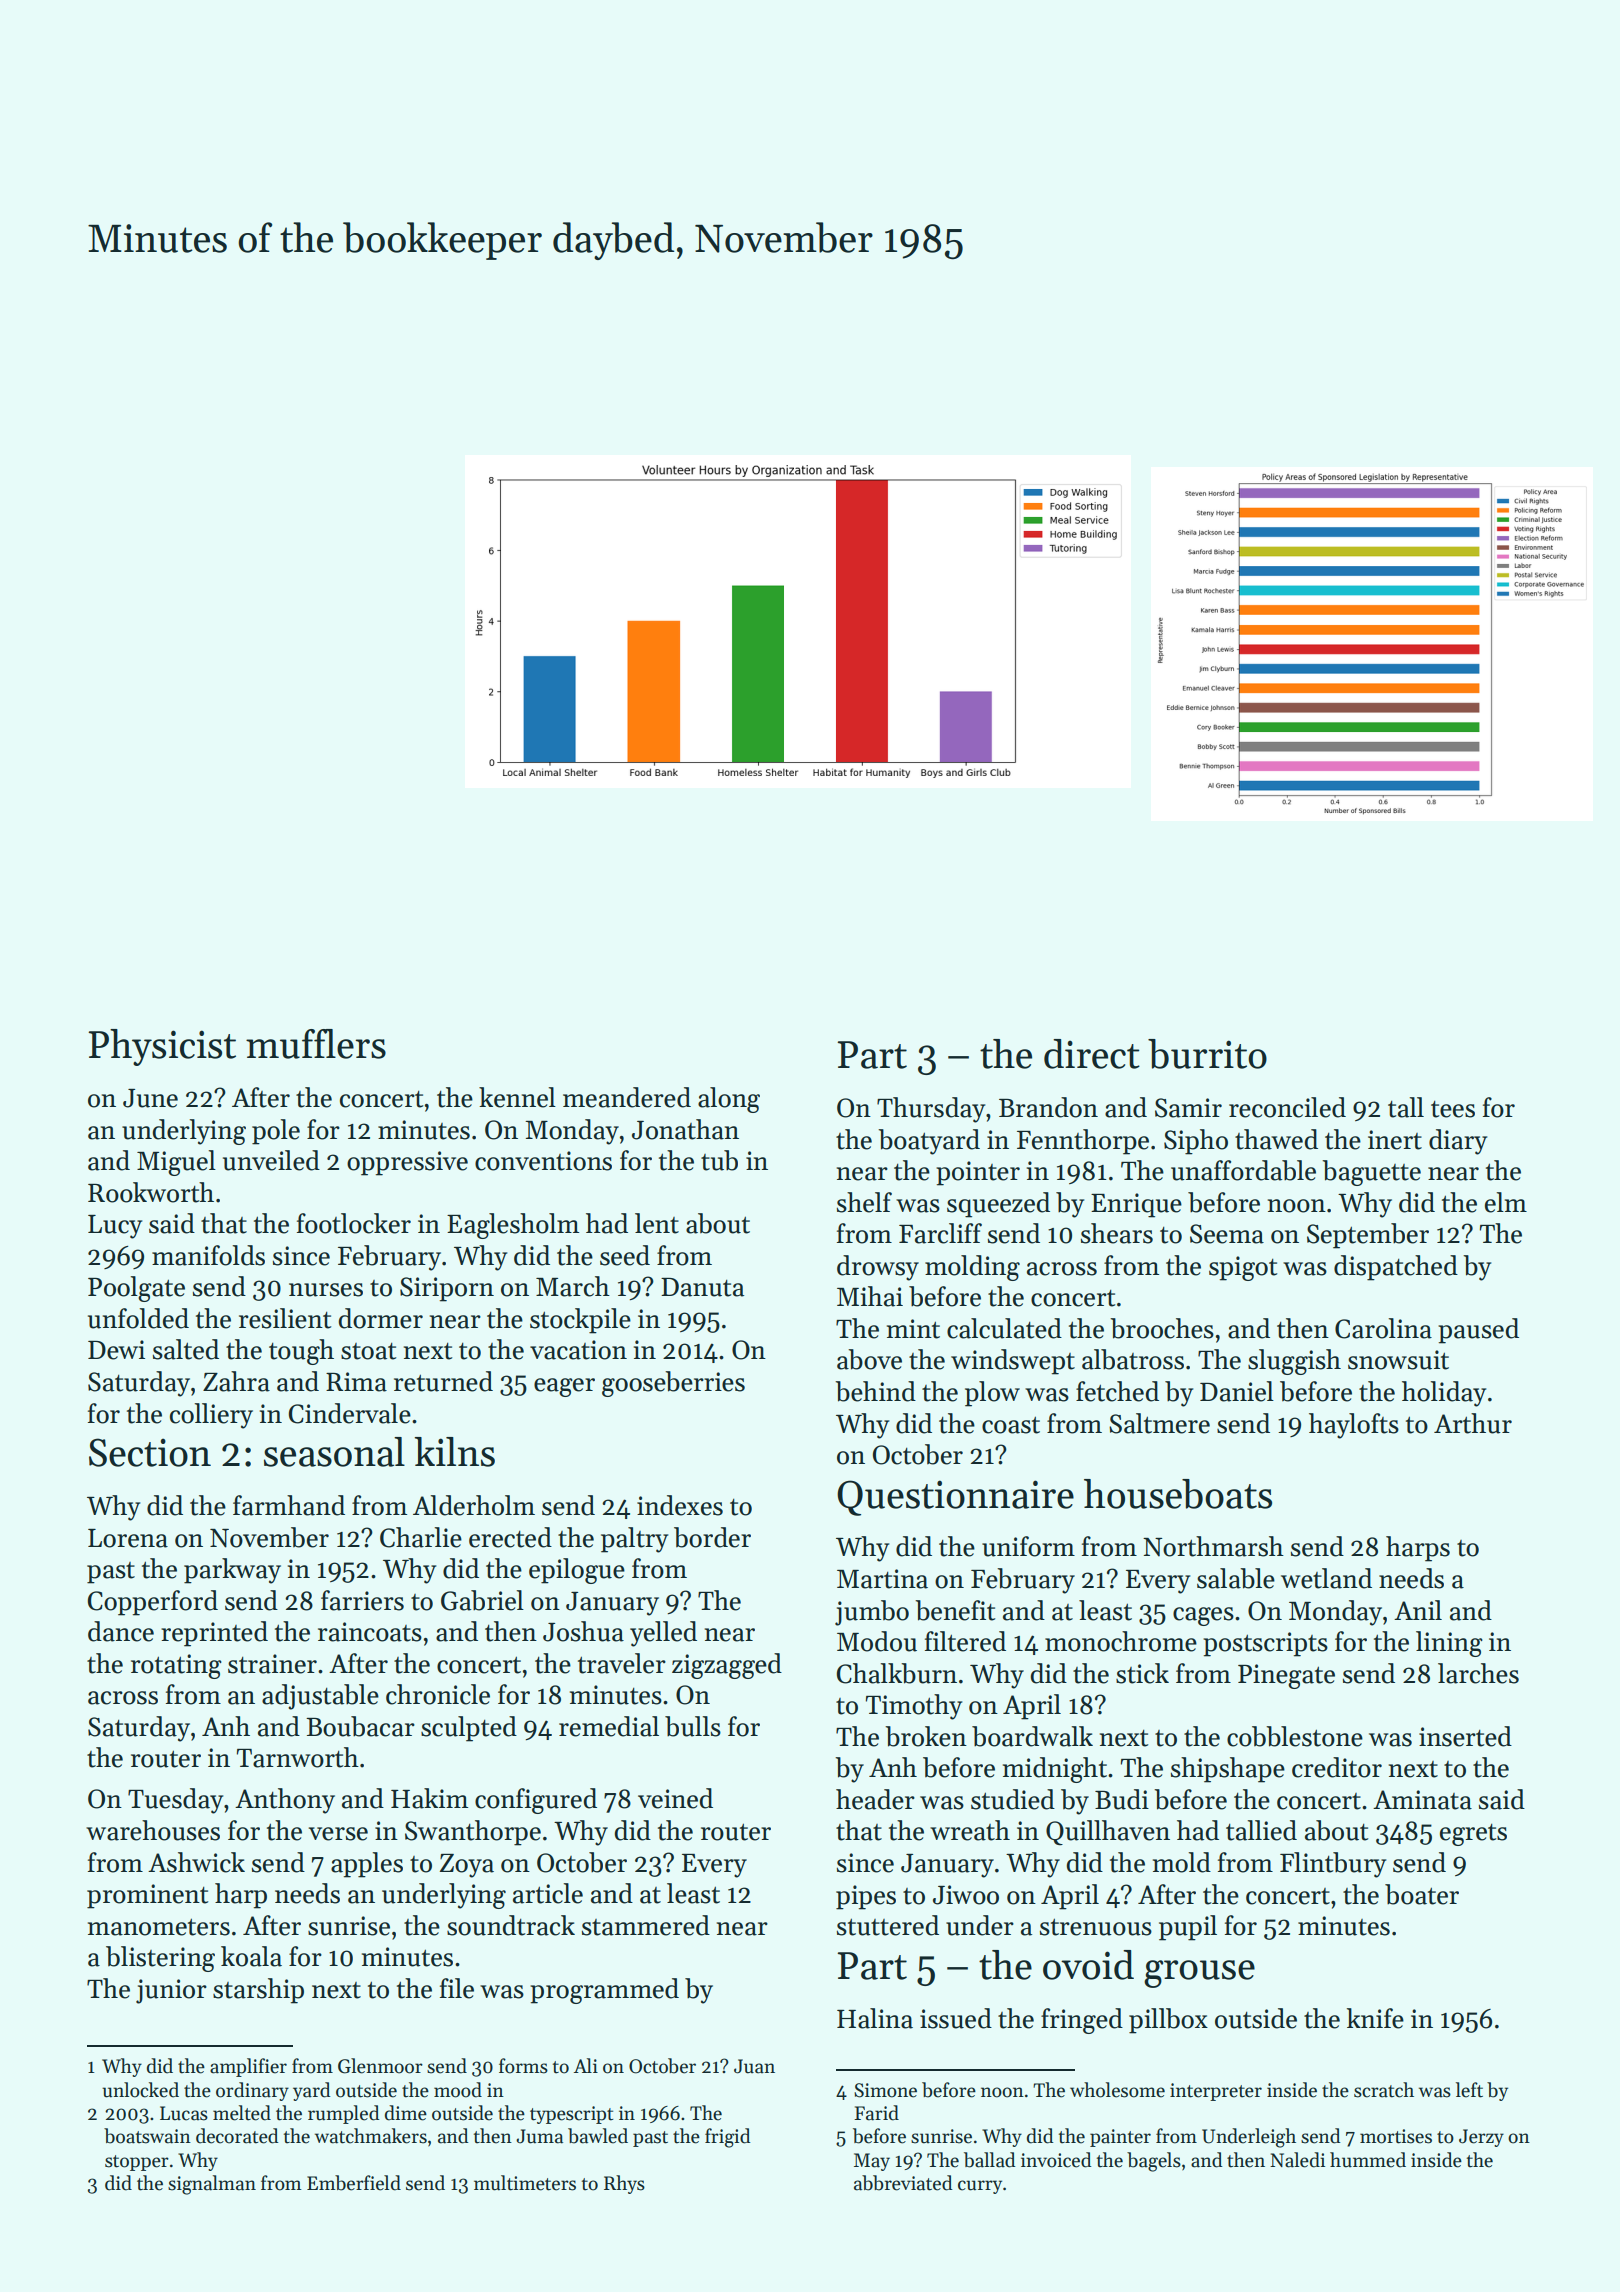 This screenshot has width=1620, height=2292. Describe the element at coordinates (1092, 1054) in the screenshot. I see `direct` at that location.
